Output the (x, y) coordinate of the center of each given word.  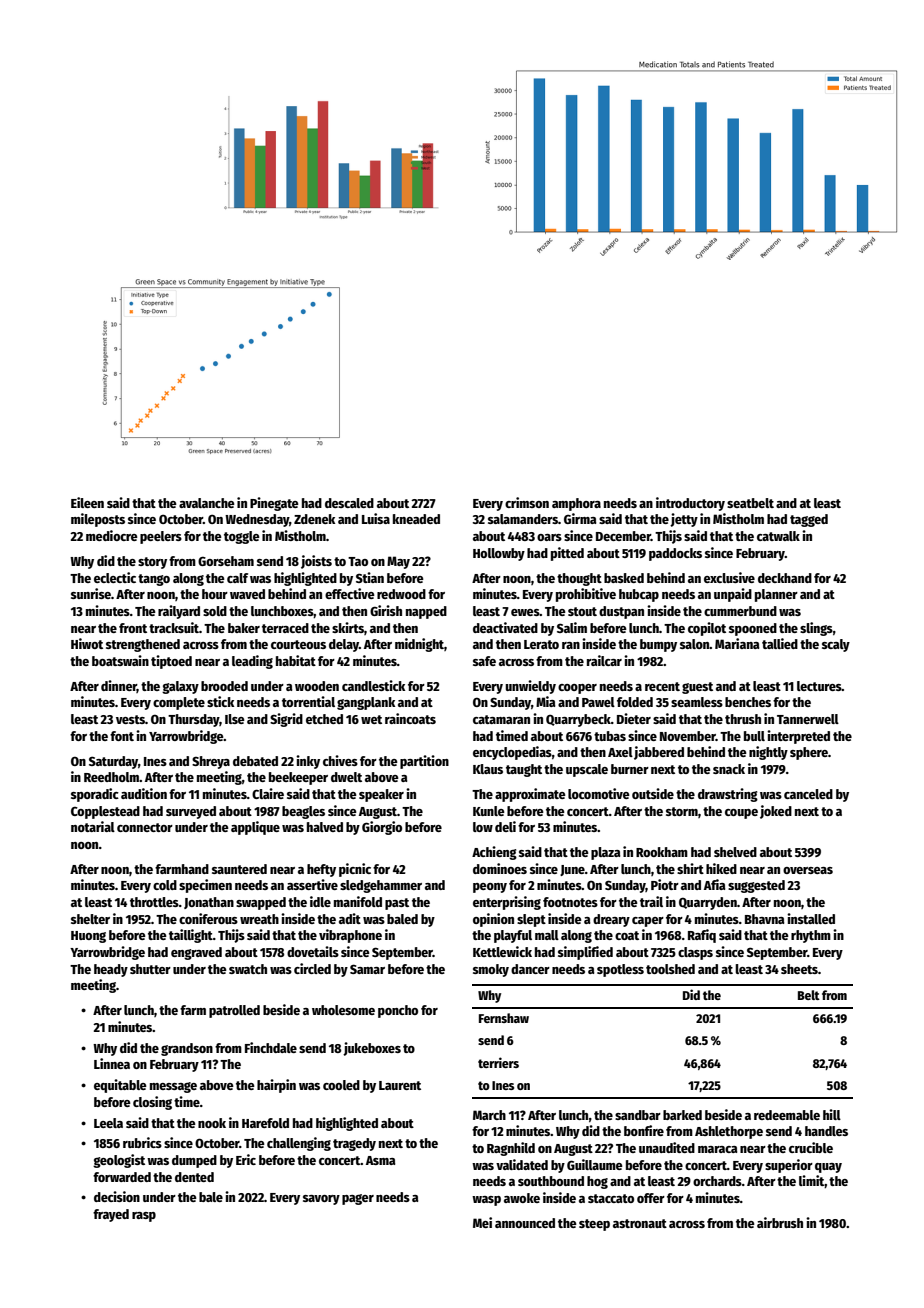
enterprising (507, 903)
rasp (144, 1217)
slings (816, 629)
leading (252, 662)
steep (594, 1225)
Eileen (87, 502)
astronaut (640, 1223)
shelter (90, 919)
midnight (419, 645)
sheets (799, 969)
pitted (567, 554)
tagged (809, 520)
